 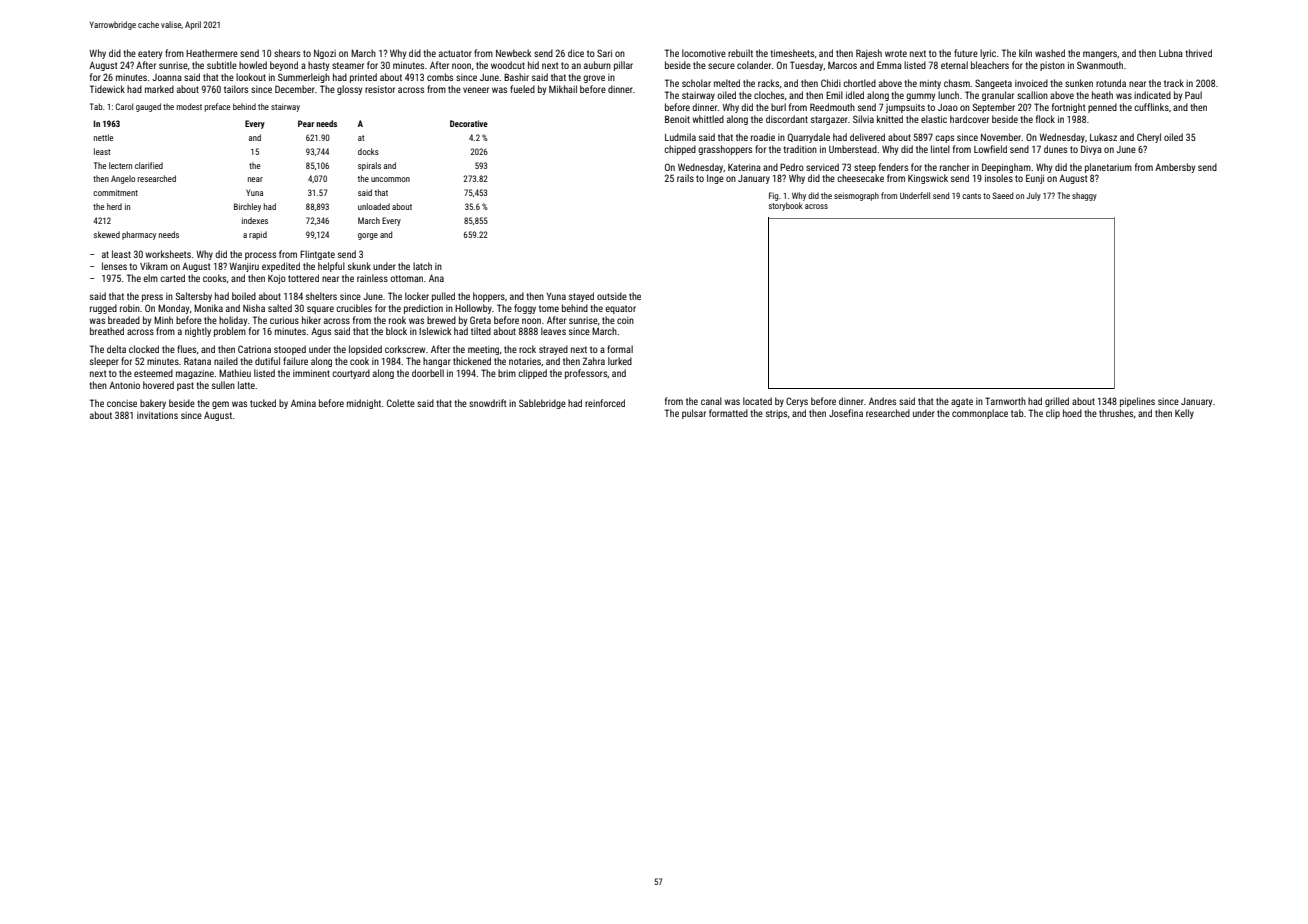 I want to click on thrived, so click(x=1198, y=53).
